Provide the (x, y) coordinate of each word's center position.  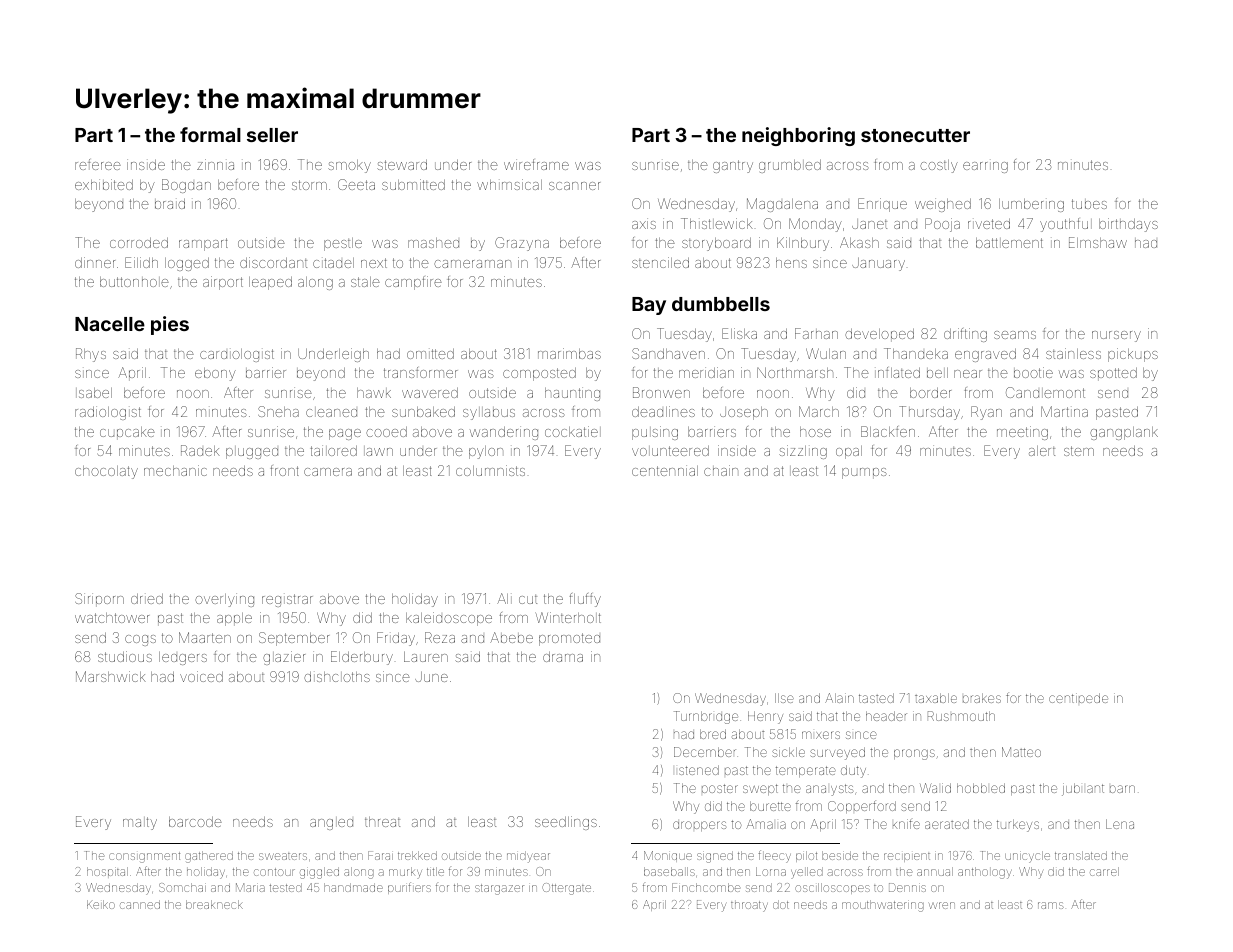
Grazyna (522, 244)
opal (849, 452)
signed (715, 857)
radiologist (108, 413)
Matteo (1021, 752)
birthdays (1128, 225)
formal (210, 134)
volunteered (670, 451)
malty (140, 823)
